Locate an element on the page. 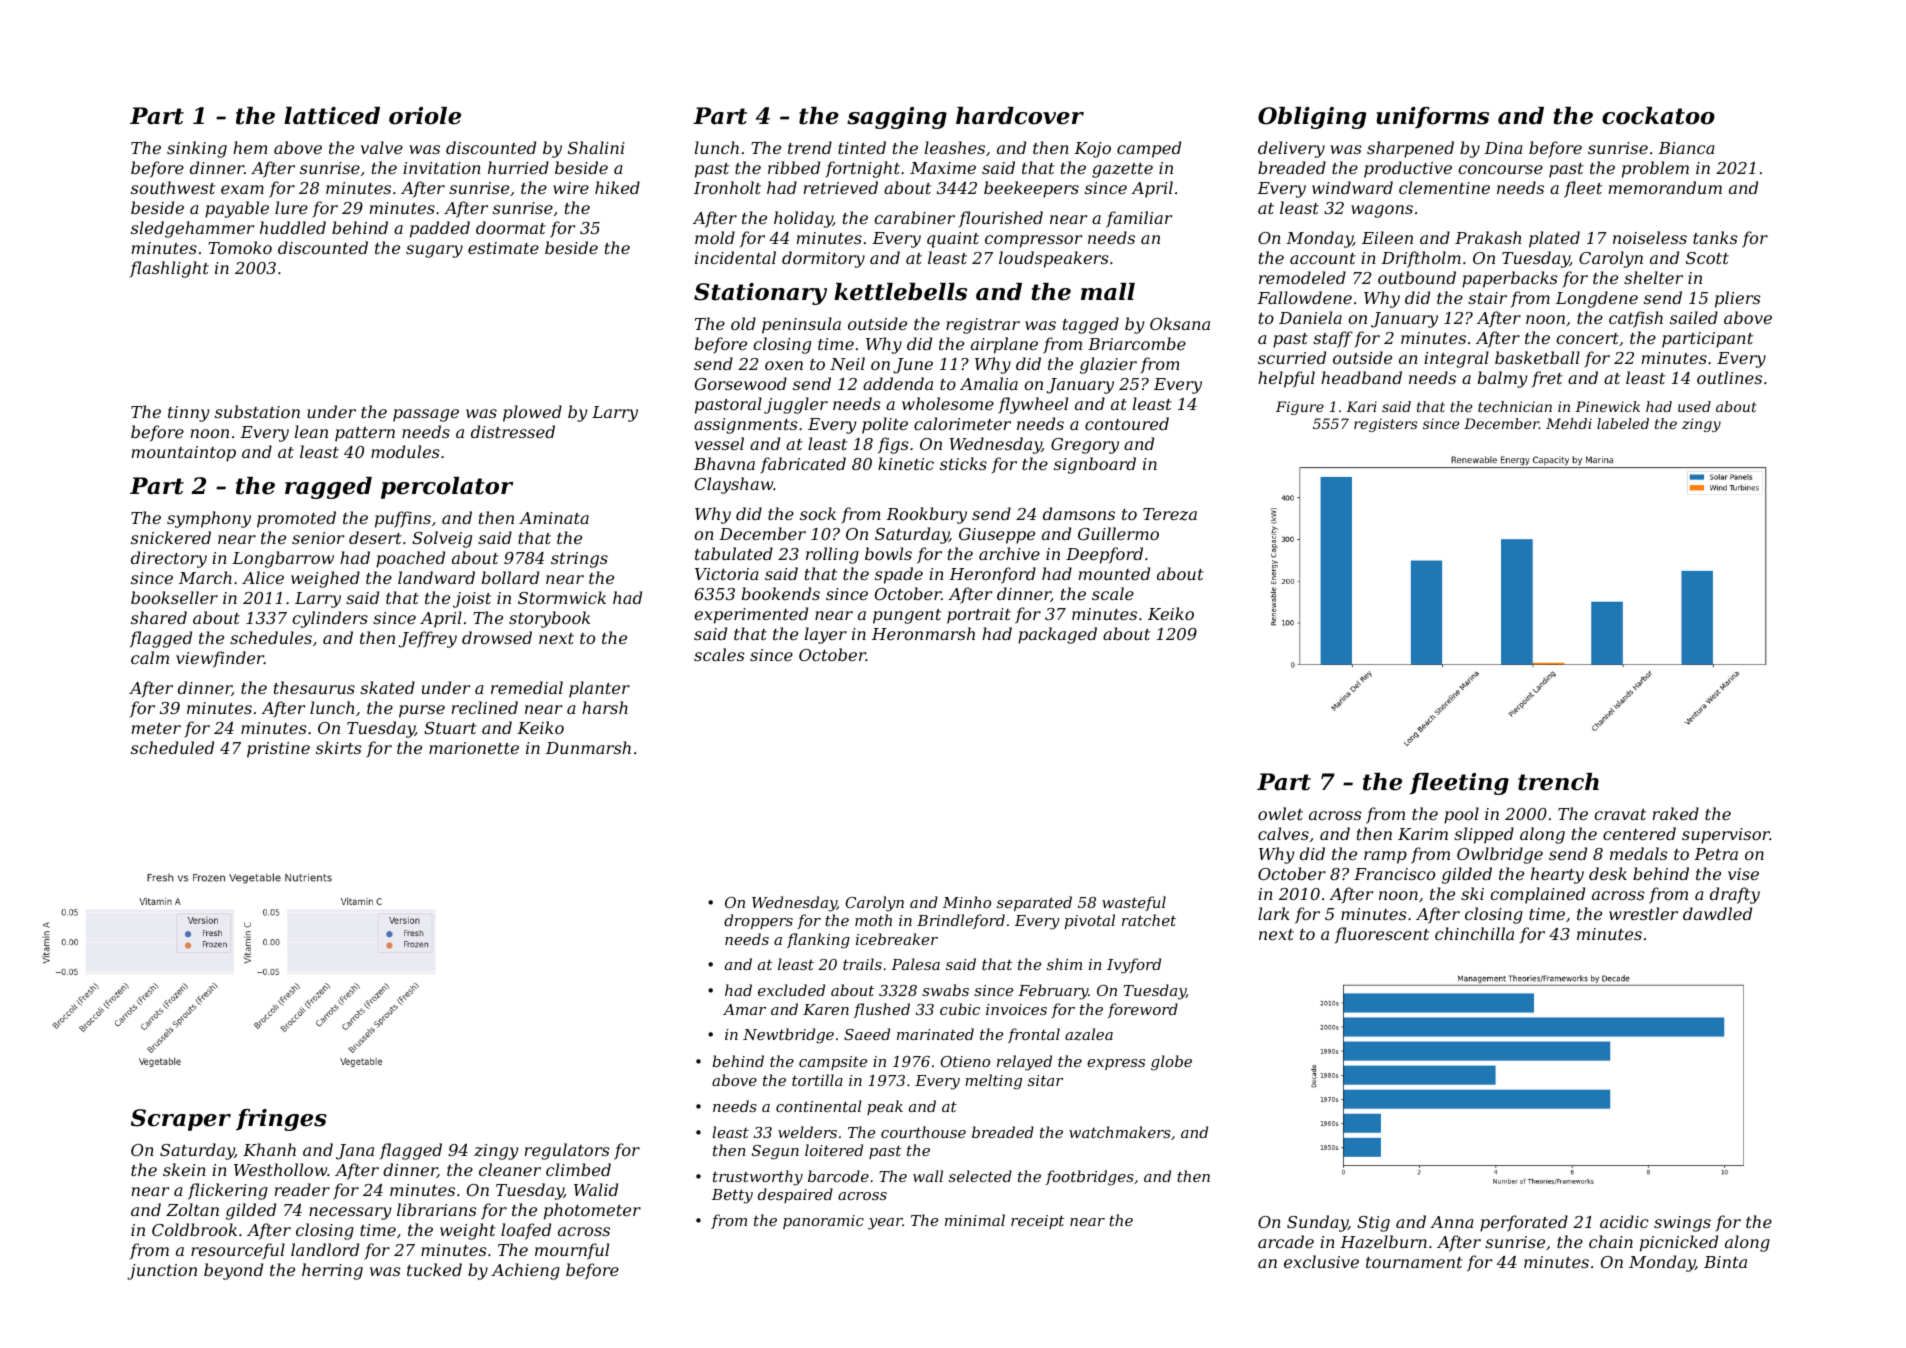 Image resolution: width=1906 pixels, height=1348 pixels. mounted is located at coordinates (1114, 573).
